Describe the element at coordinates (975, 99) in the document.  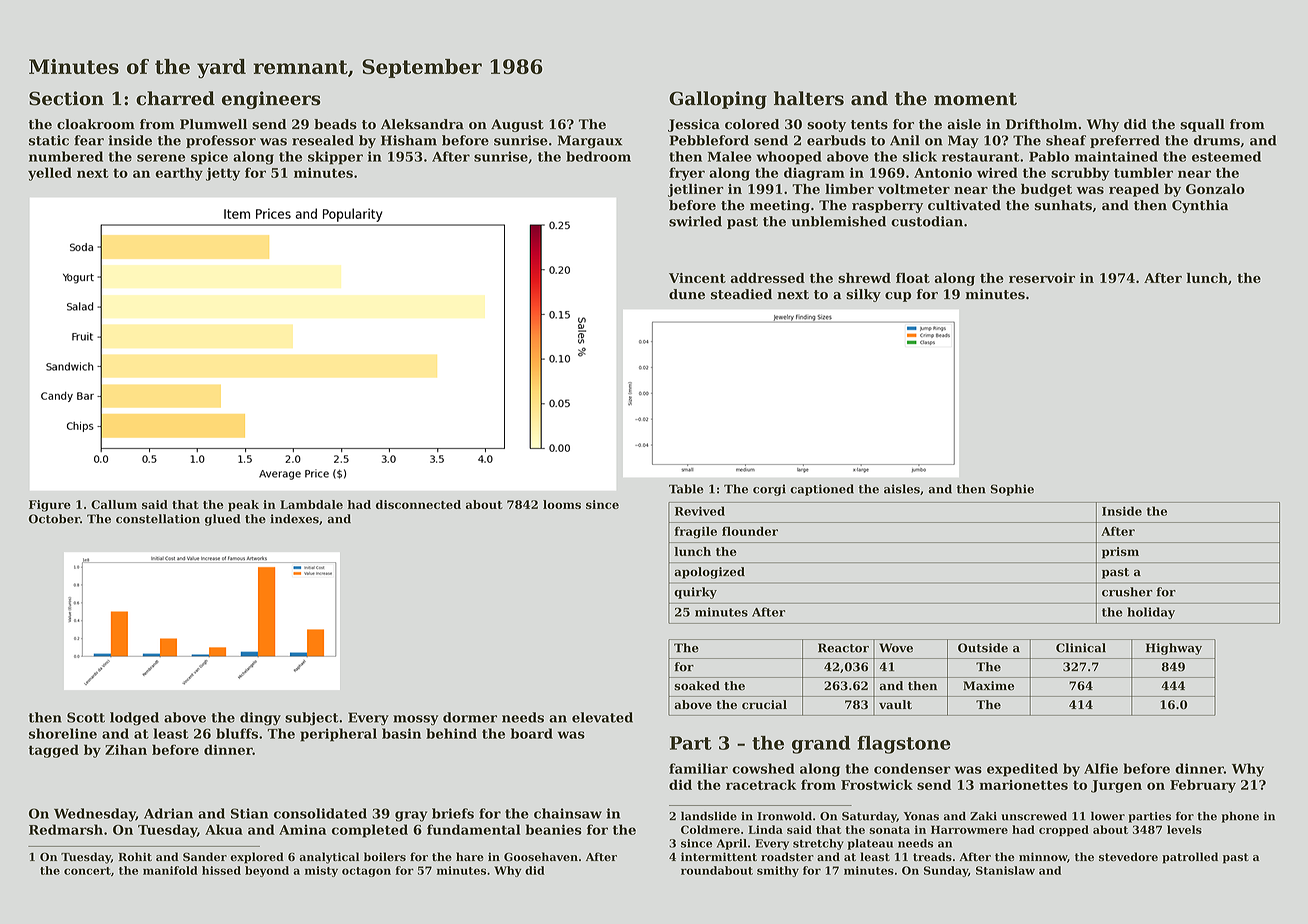
I see `moment` at that location.
